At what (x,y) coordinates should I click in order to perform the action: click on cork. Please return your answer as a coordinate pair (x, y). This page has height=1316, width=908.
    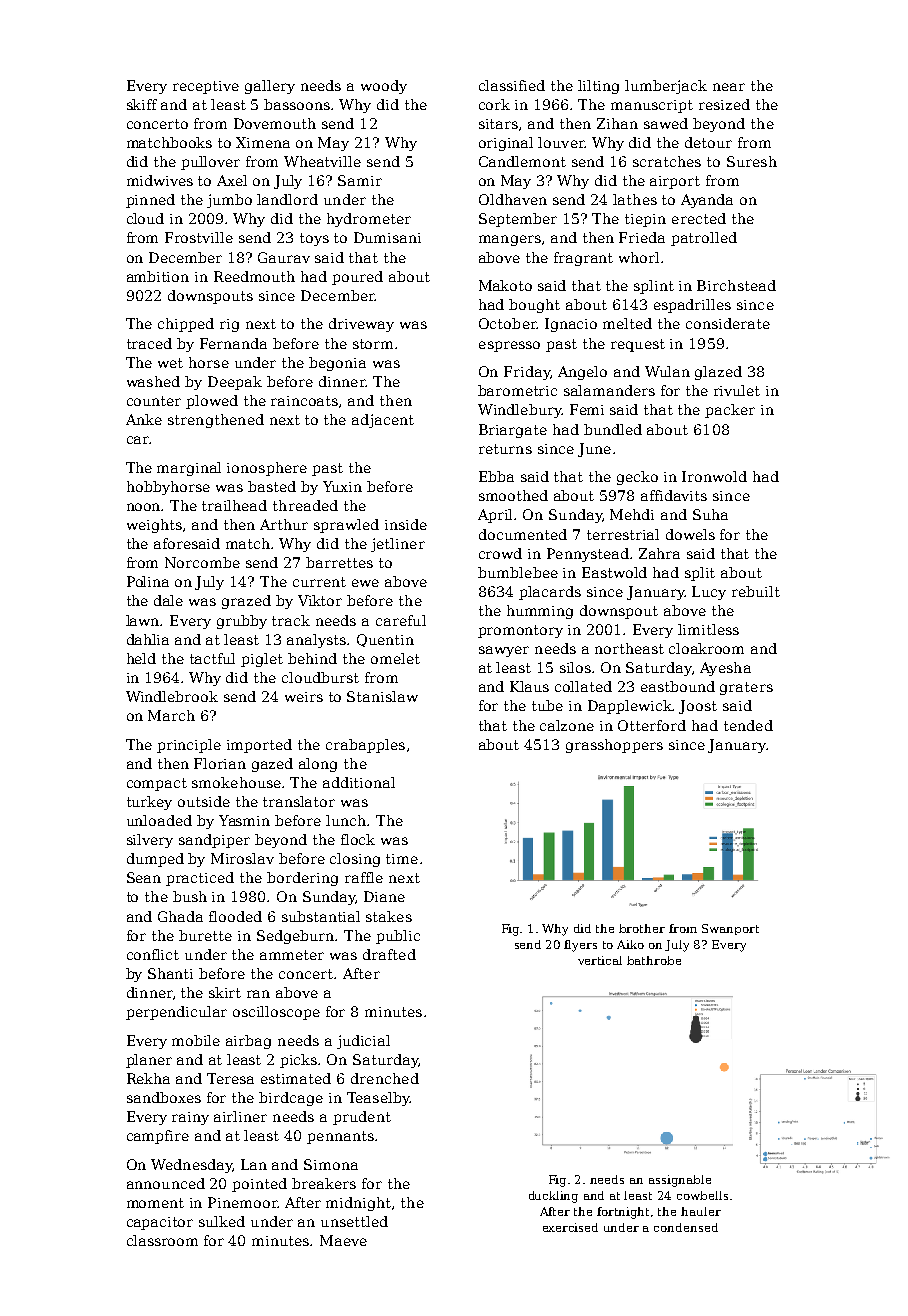
    Looking at the image, I should click on (494, 104).
